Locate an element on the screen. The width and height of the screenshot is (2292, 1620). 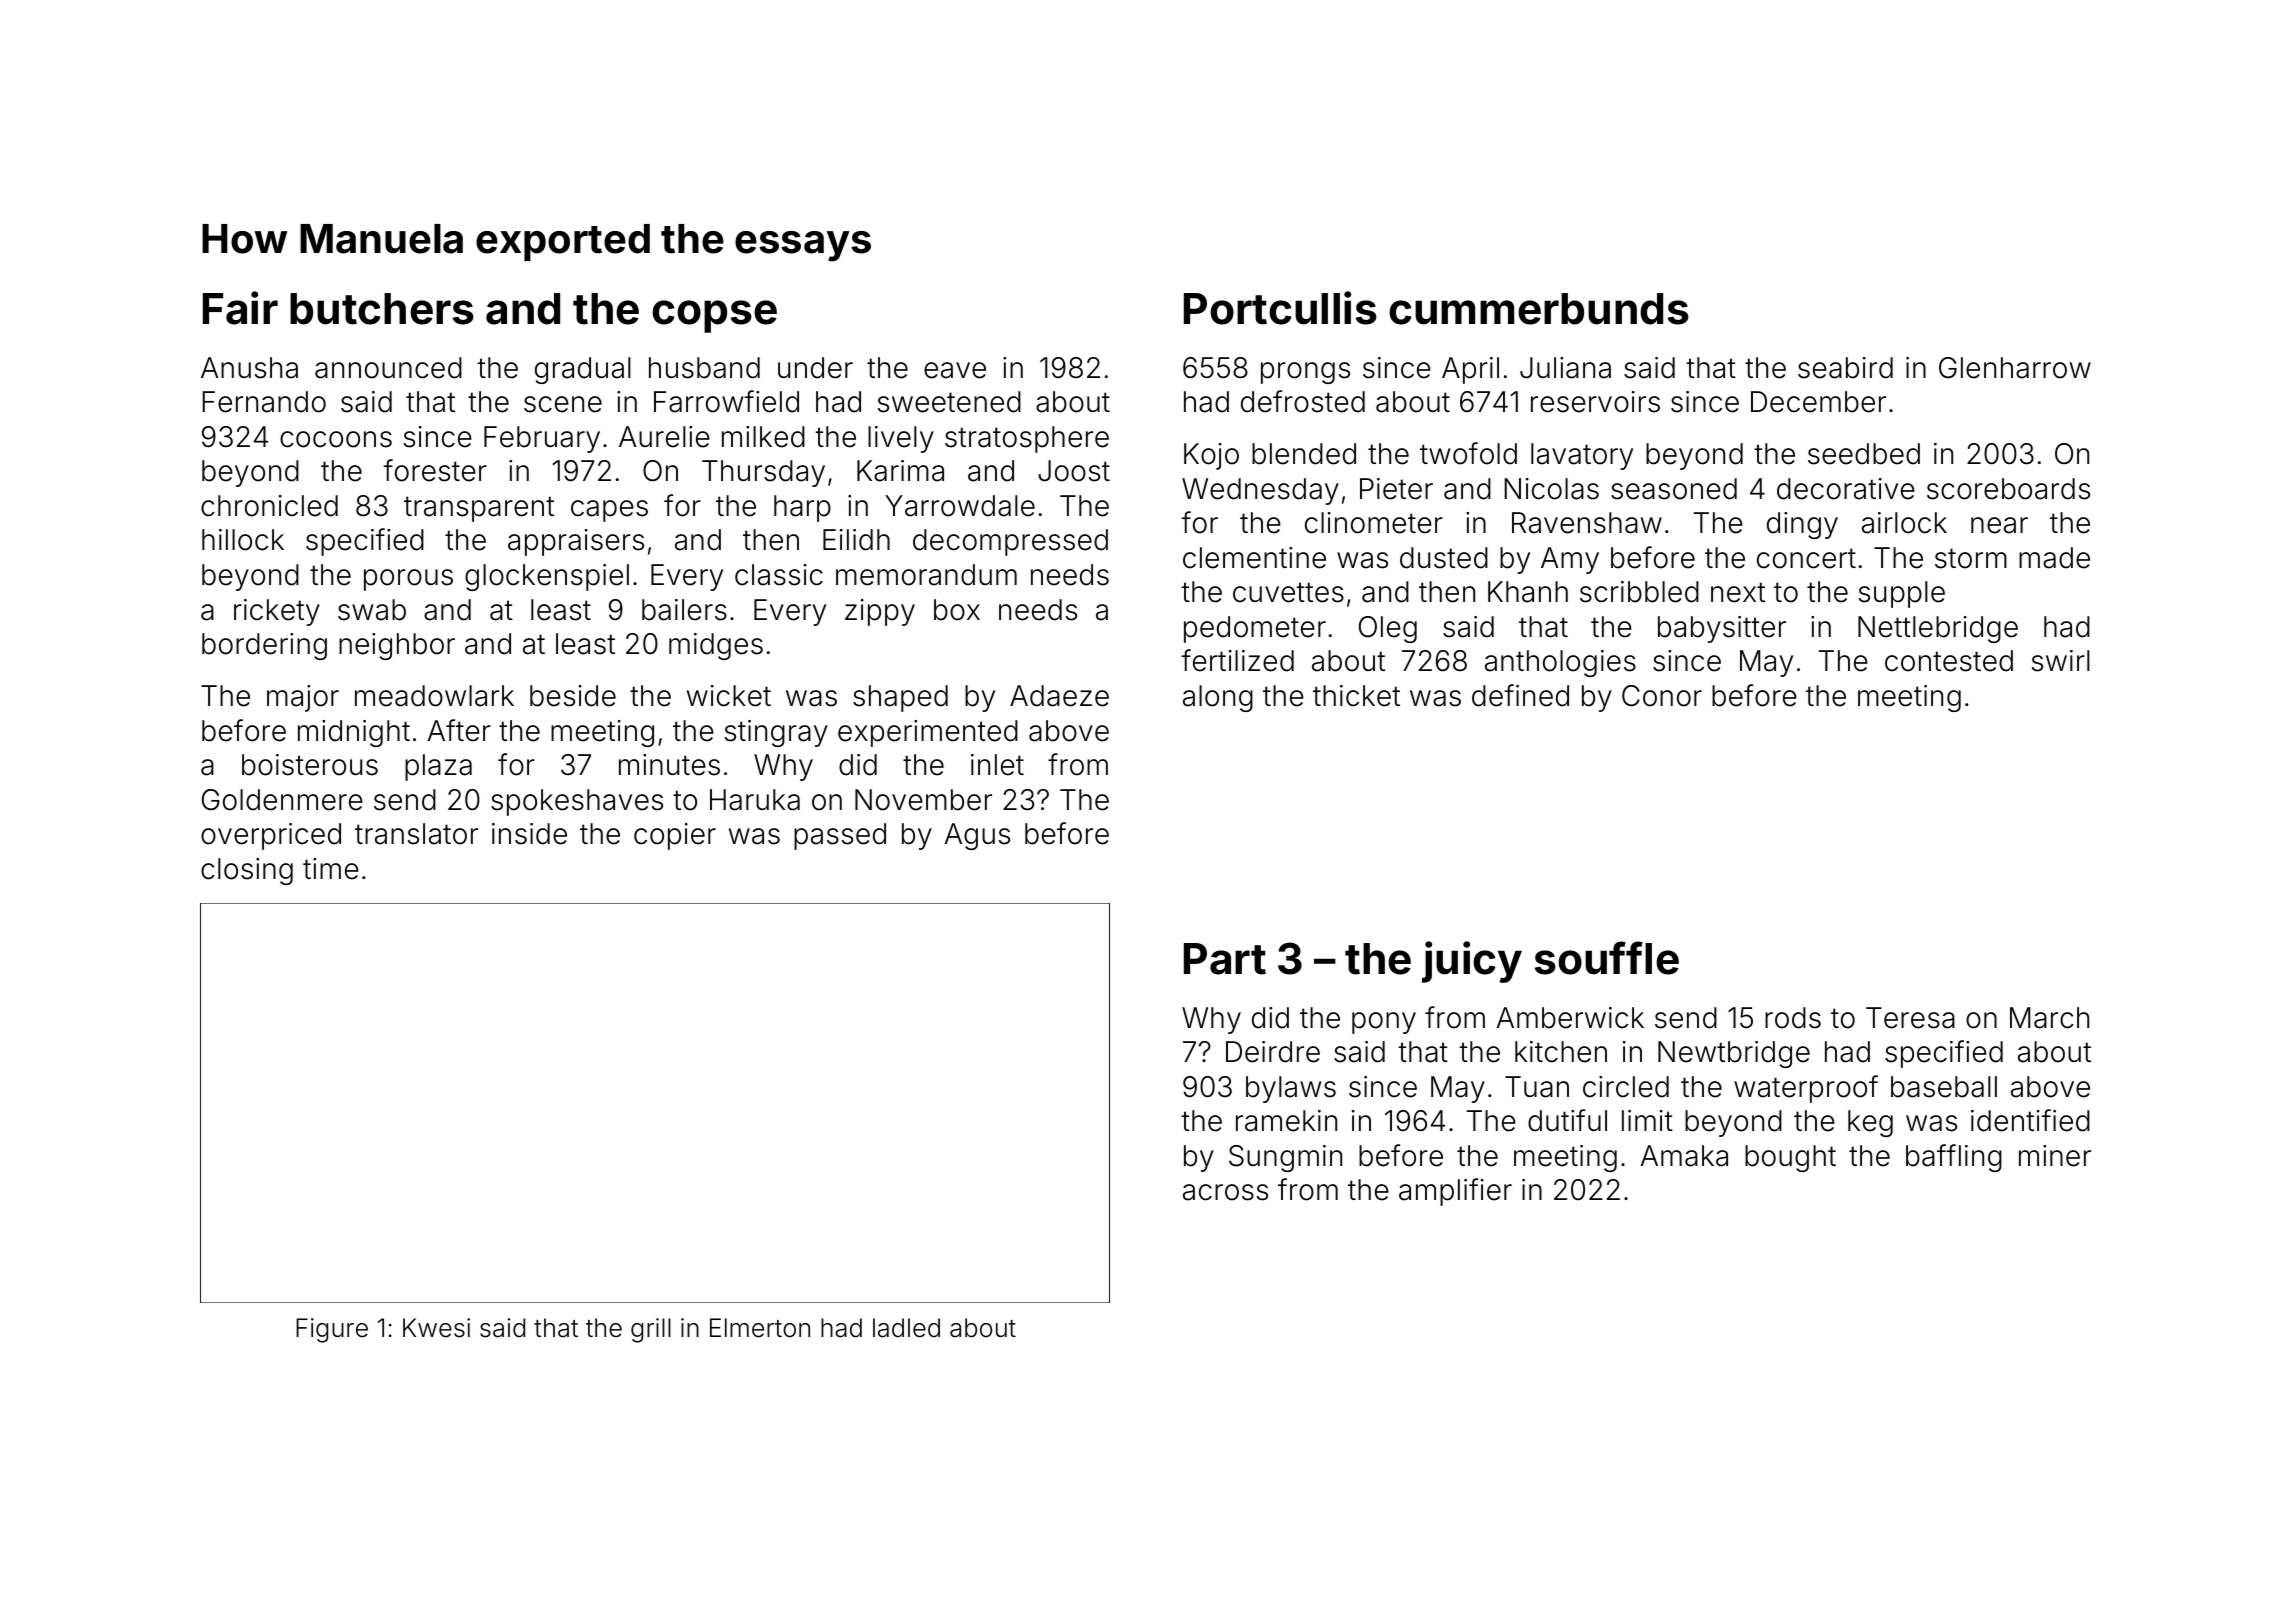
scene is located at coordinates (563, 404).
